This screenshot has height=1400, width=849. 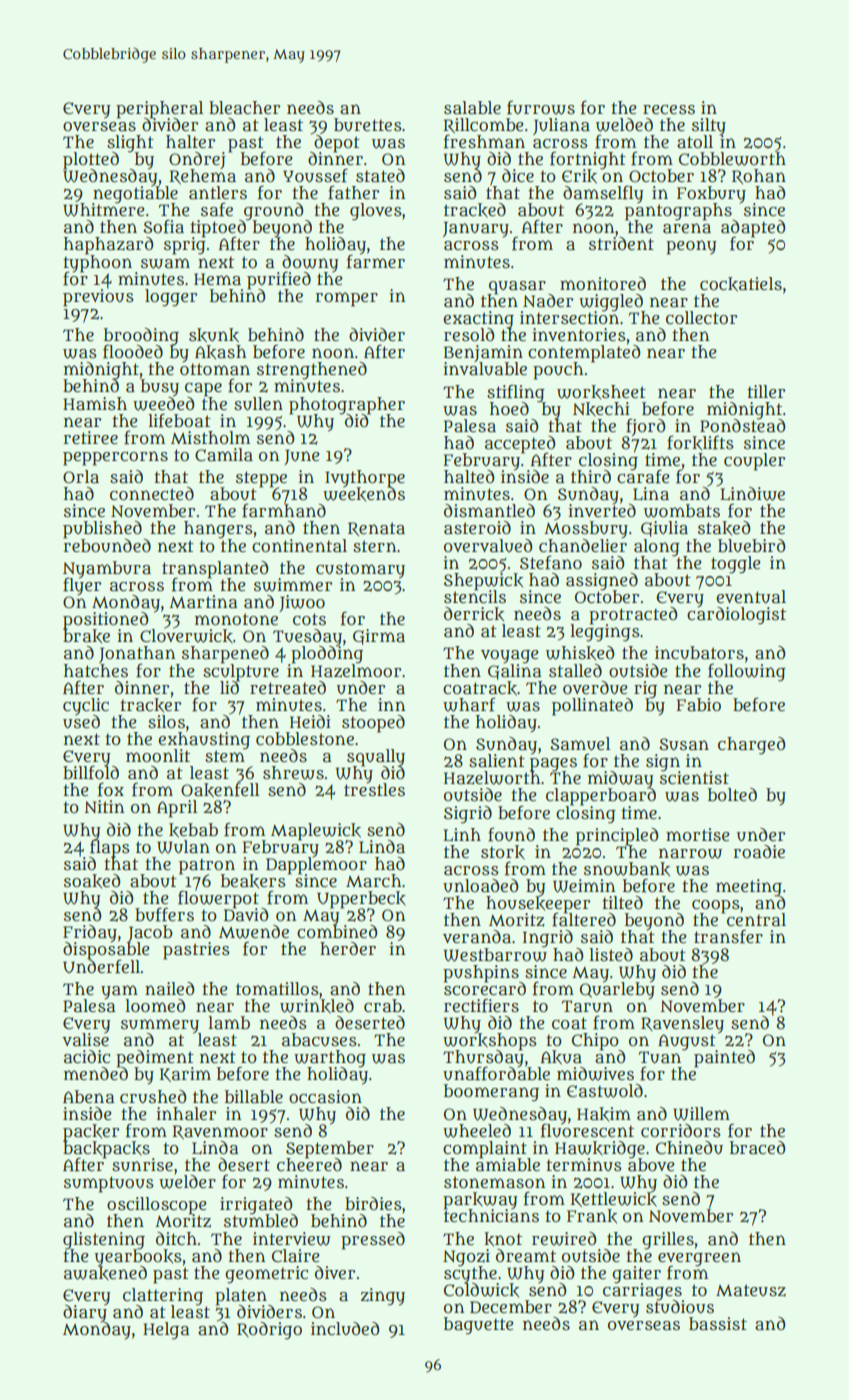 What do you see at coordinates (479, 1326) in the screenshot?
I see `baguette` at bounding box center [479, 1326].
